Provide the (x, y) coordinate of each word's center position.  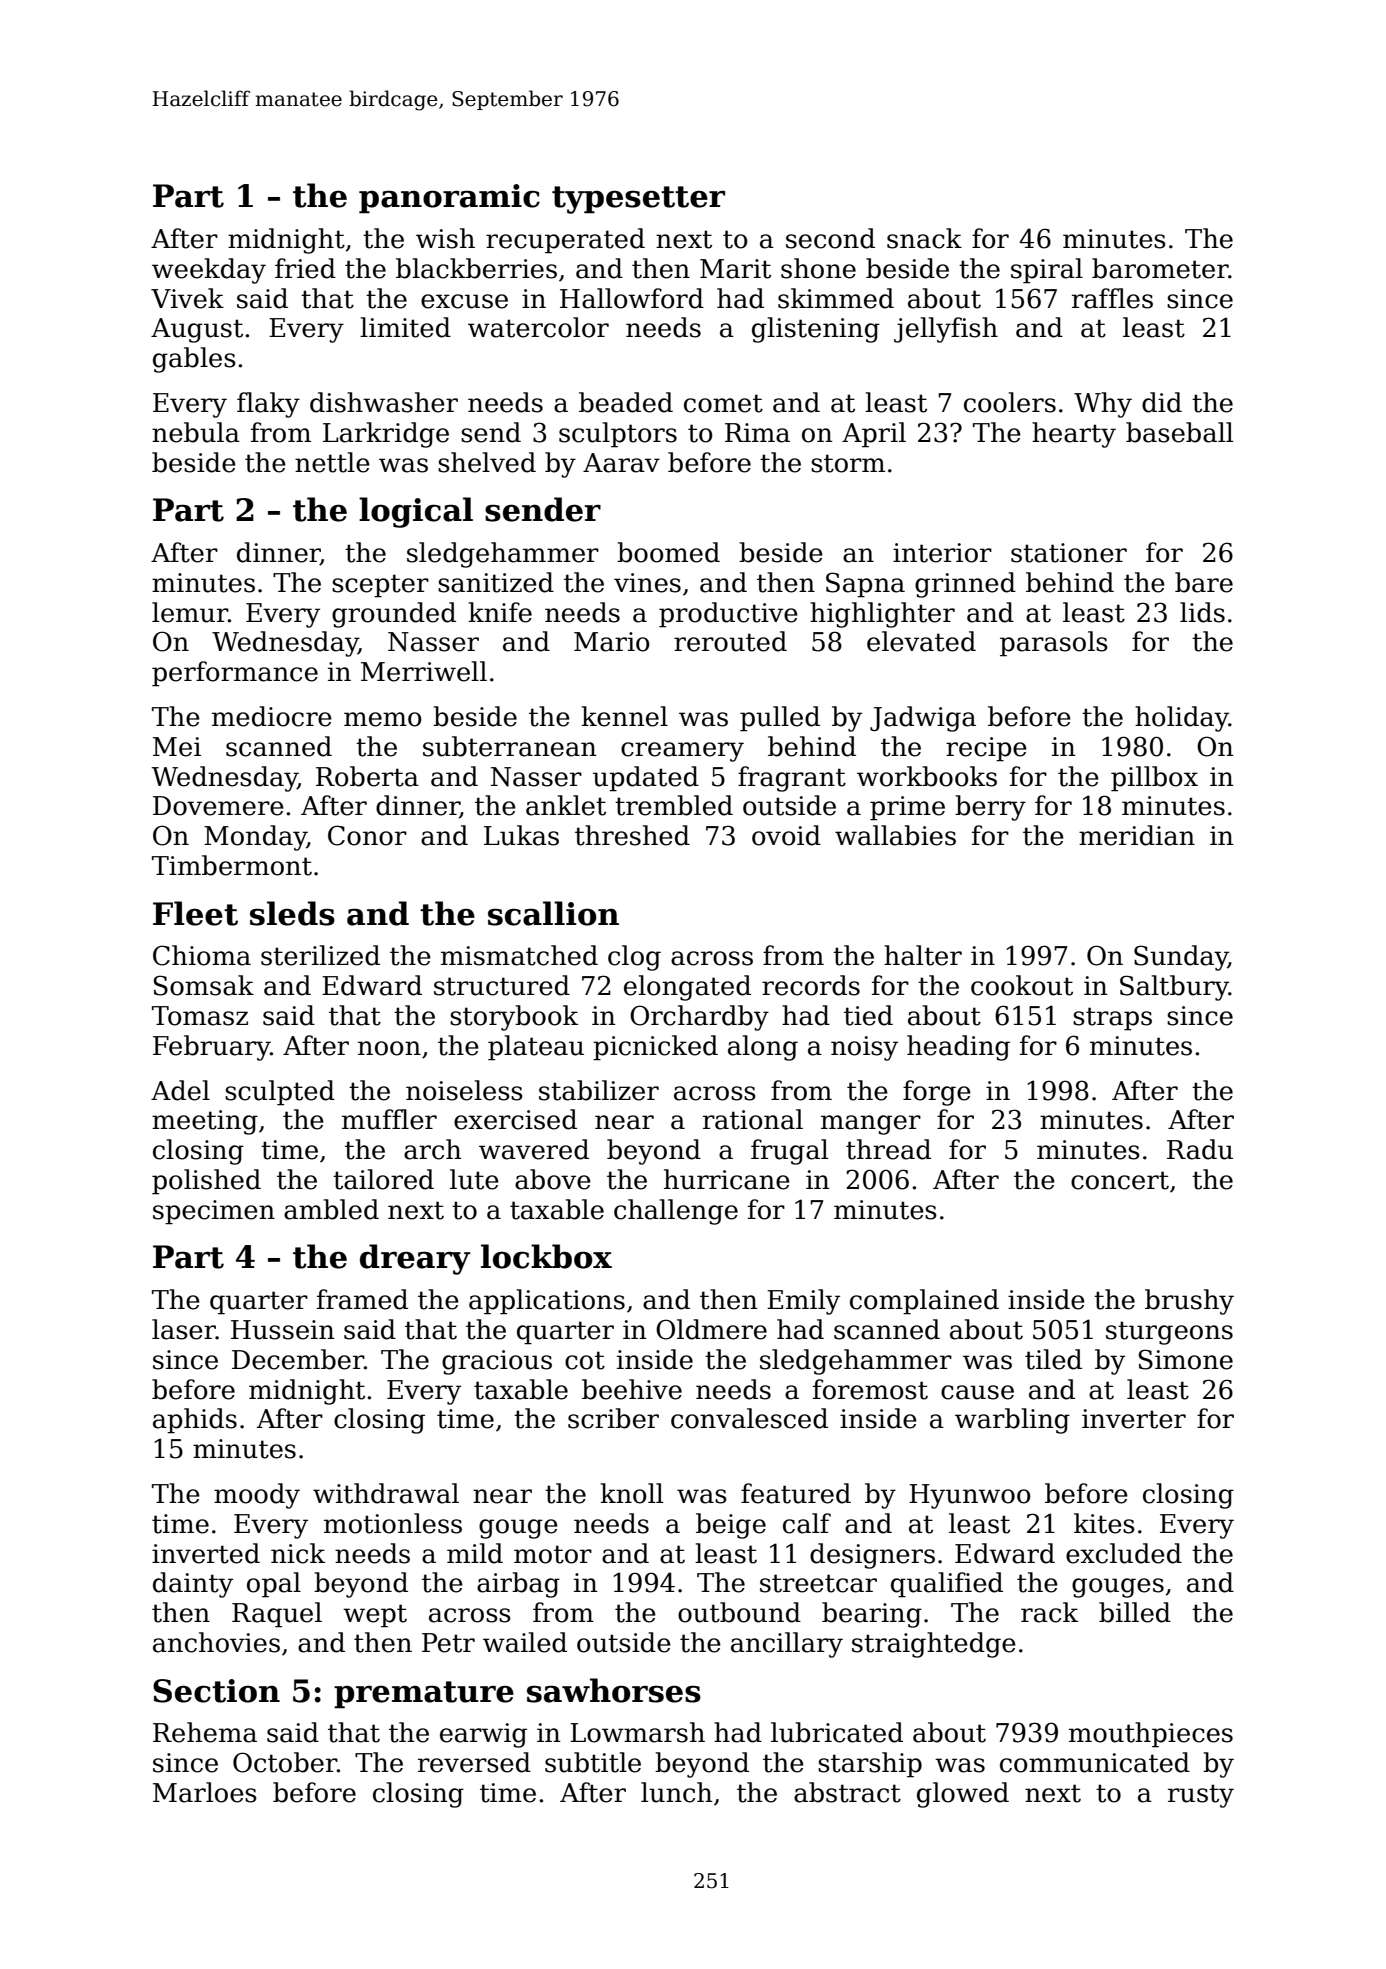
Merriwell (424, 671)
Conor (367, 835)
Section (216, 1691)
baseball (1179, 432)
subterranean (510, 746)
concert (1120, 1180)
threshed (632, 835)
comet (723, 403)
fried (305, 268)
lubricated (837, 1732)
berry (990, 808)
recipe (986, 749)
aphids (195, 1421)
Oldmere (711, 1329)
